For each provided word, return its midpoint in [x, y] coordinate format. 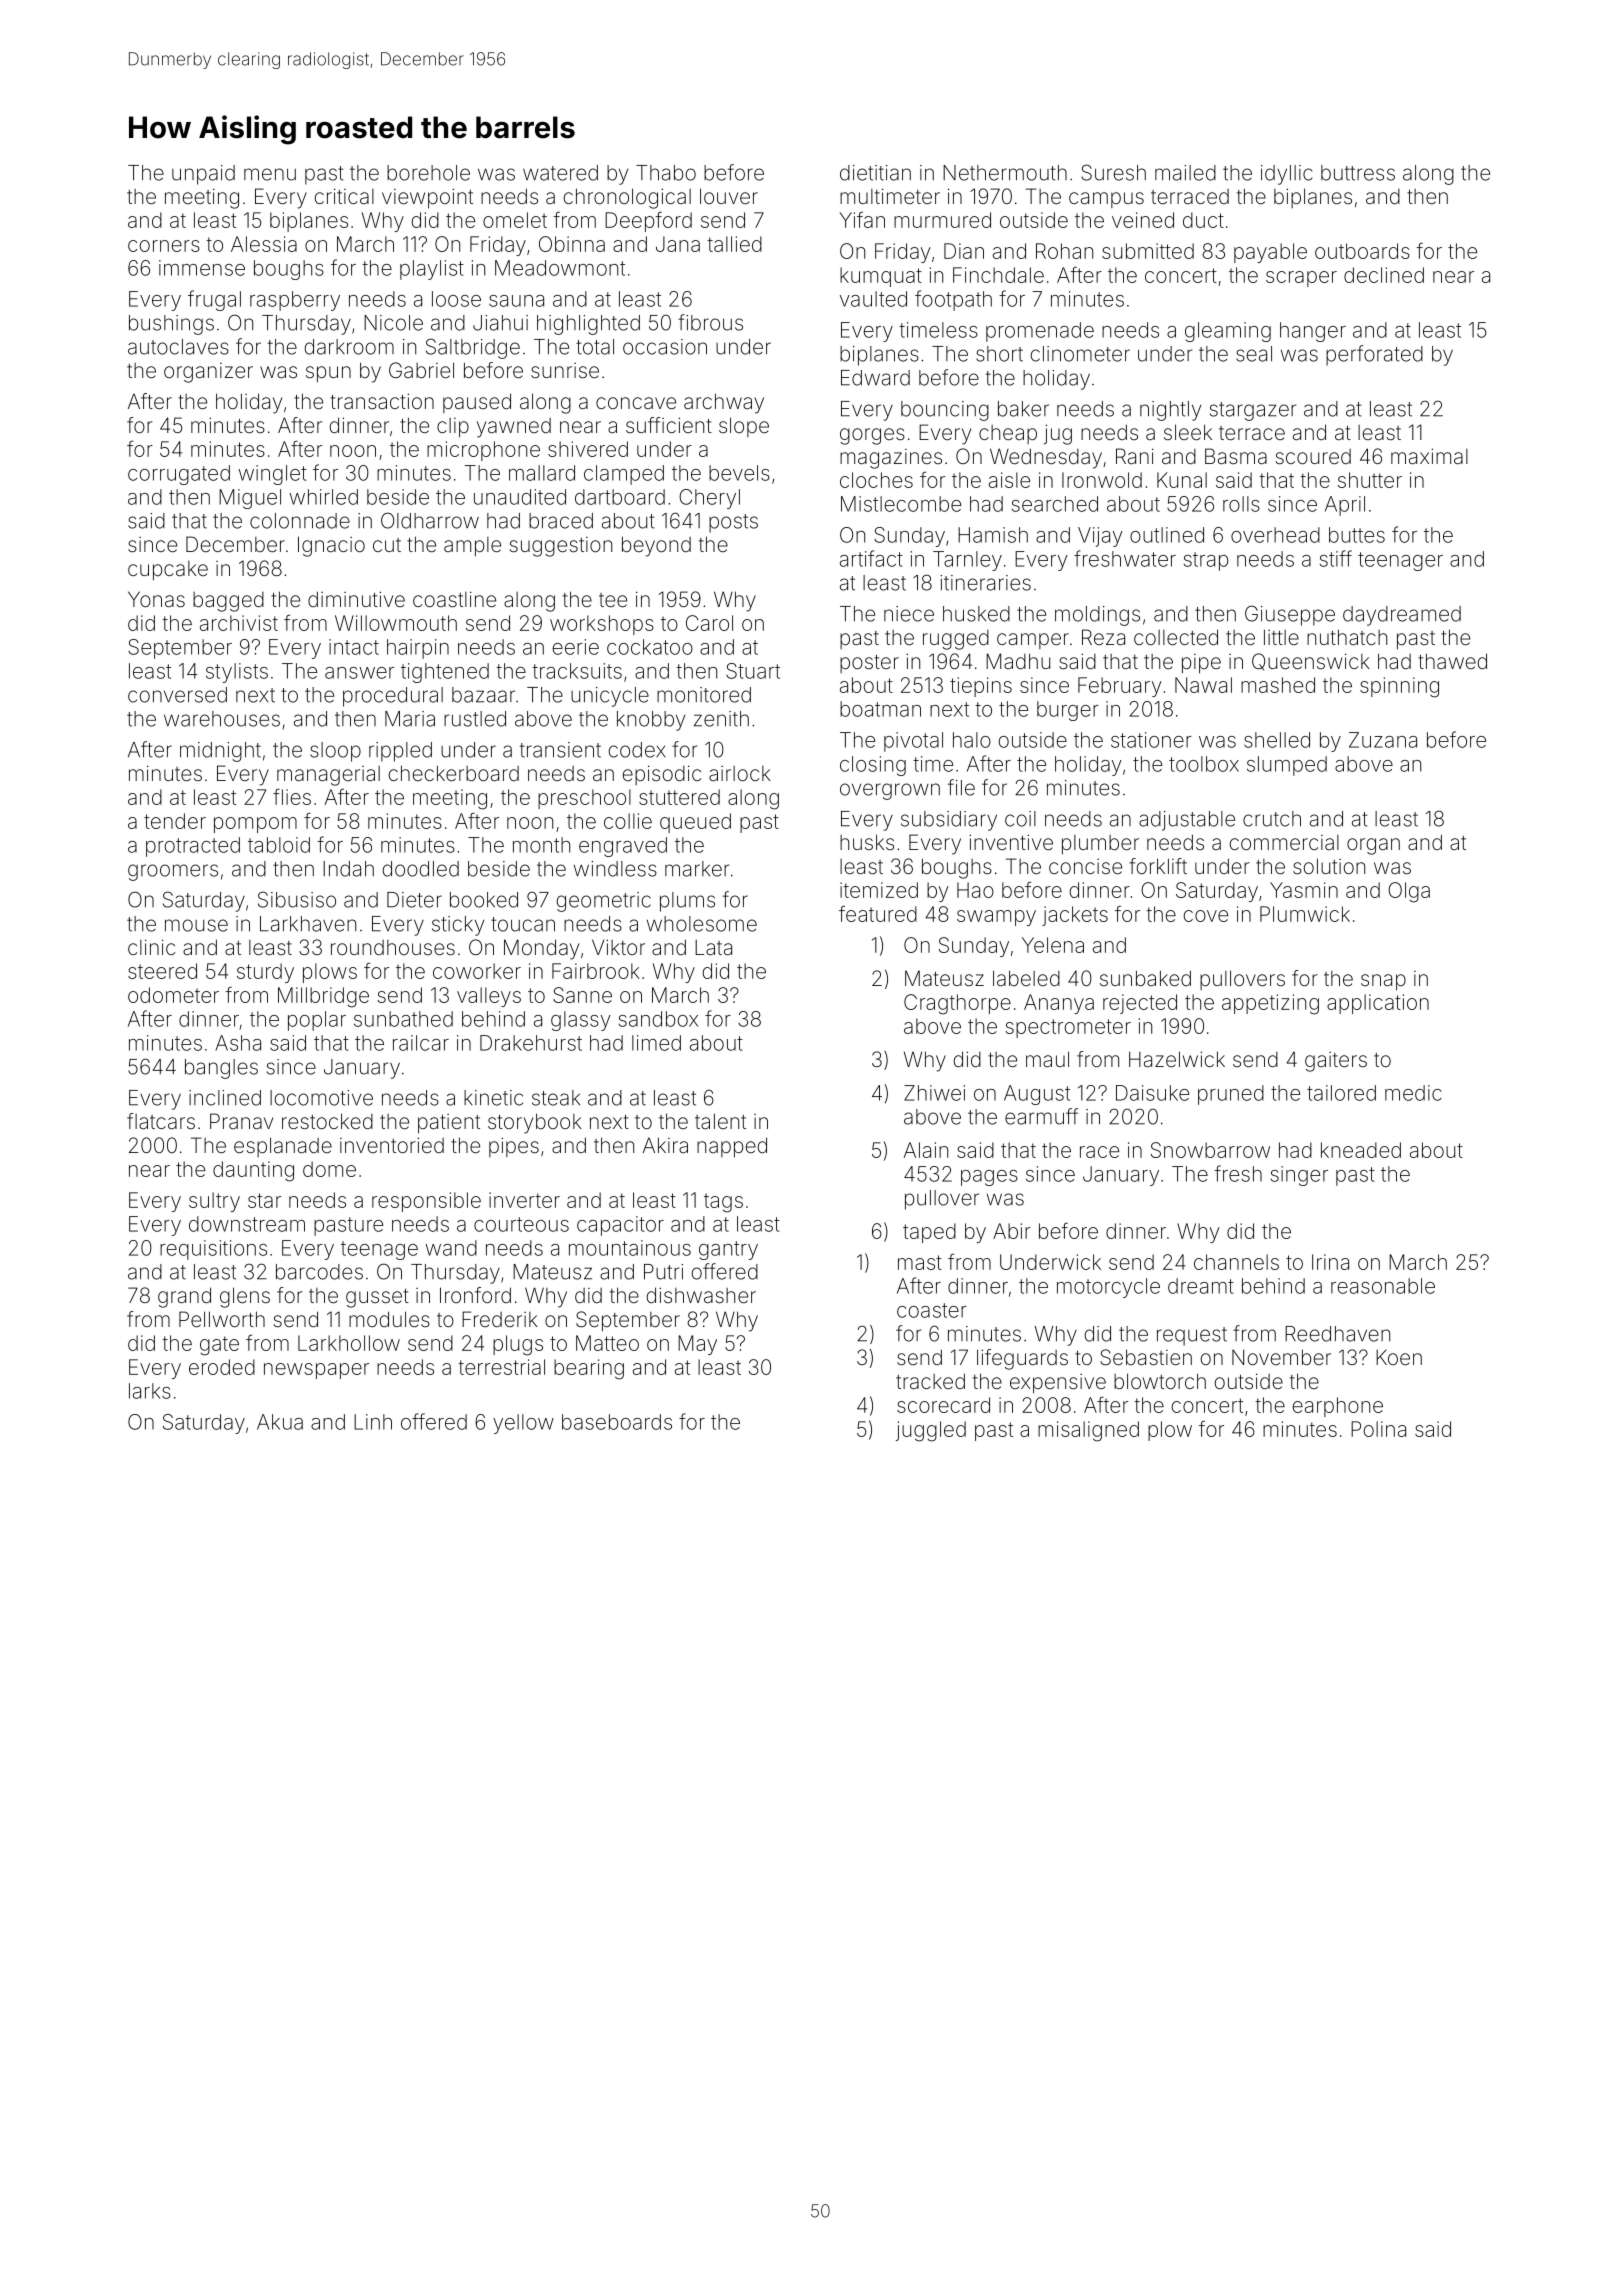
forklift [1158, 866]
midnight [220, 752]
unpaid [203, 175]
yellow [523, 1424]
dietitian [875, 173]
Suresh [1113, 172]
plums [687, 902]
